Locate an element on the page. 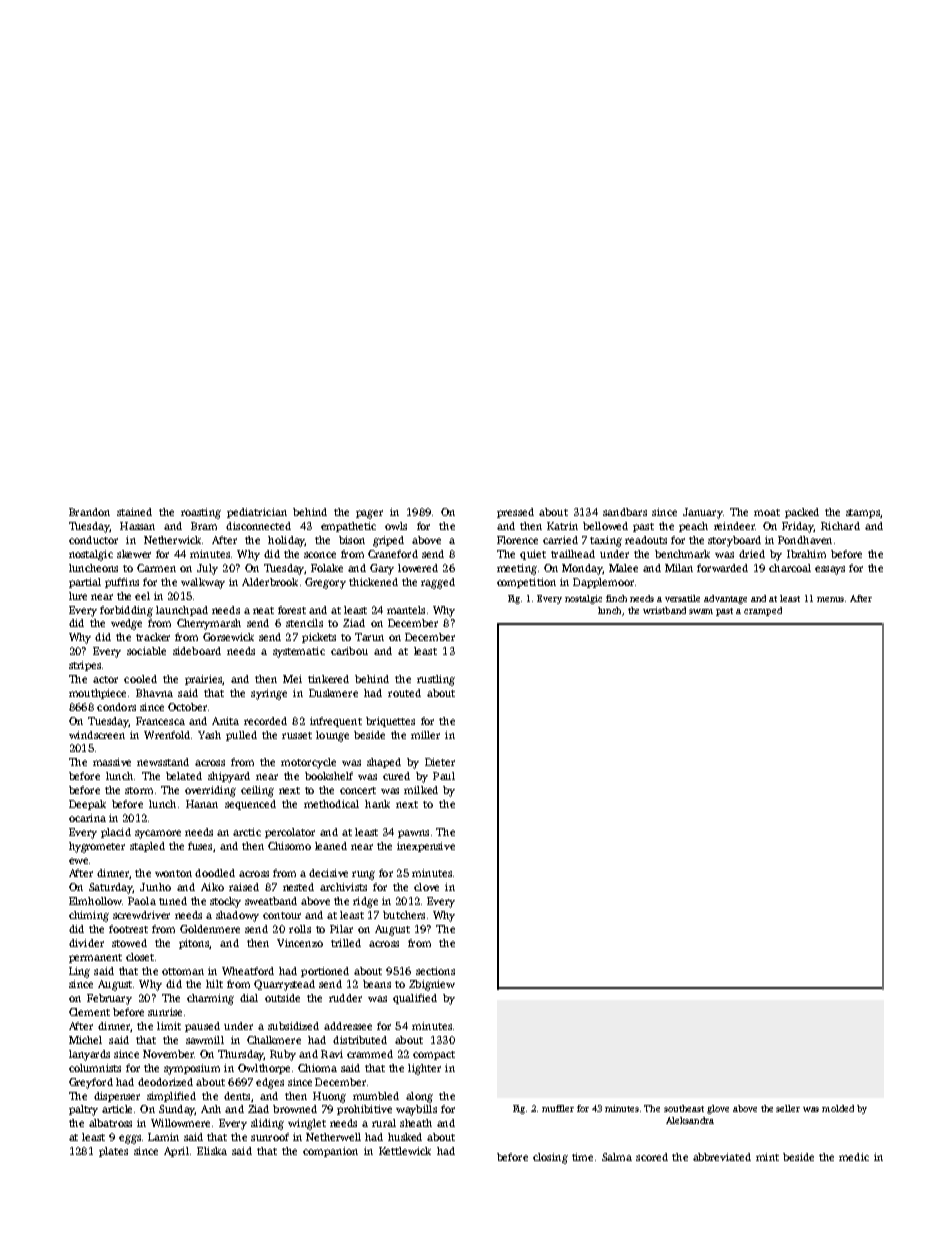 The image size is (952, 1233). molded is located at coordinates (838, 1108).
